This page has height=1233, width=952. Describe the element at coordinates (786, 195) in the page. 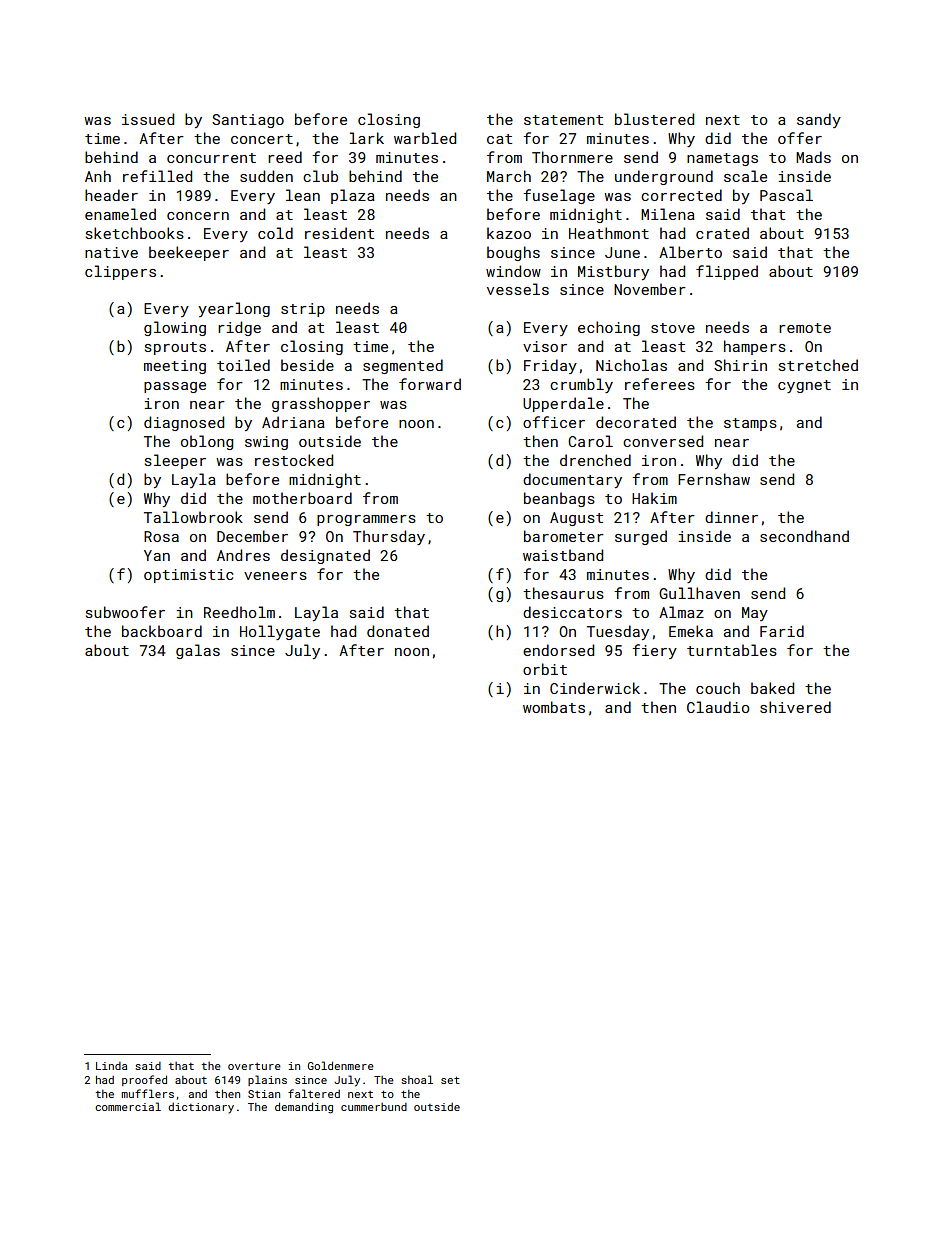

I see `Pascal` at that location.
